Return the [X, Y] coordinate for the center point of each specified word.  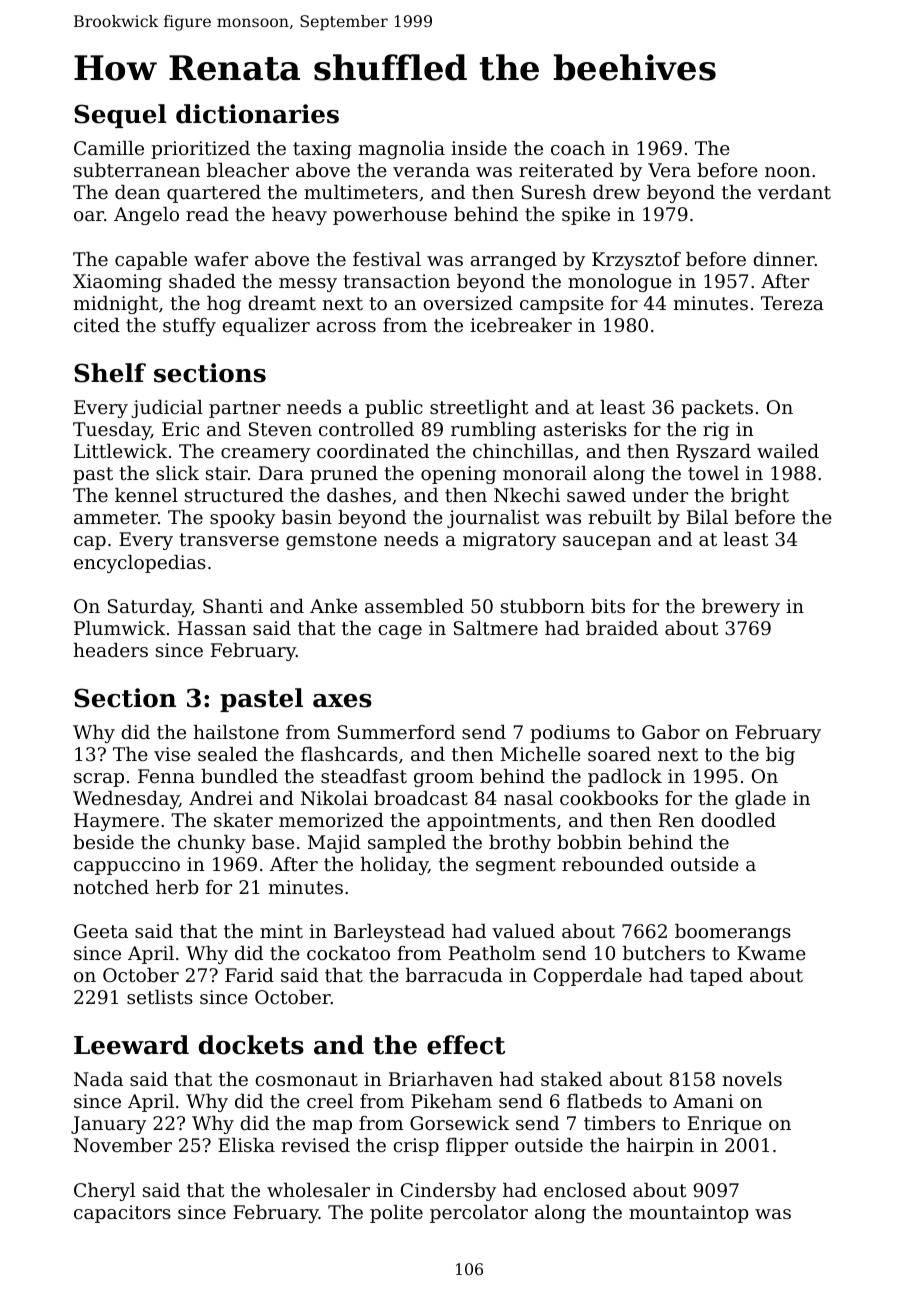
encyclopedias [140, 564]
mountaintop [689, 1214]
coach [578, 148]
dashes [359, 495]
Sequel [120, 116]
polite [396, 1214]
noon [788, 172]
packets [717, 409]
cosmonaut [306, 1079]
